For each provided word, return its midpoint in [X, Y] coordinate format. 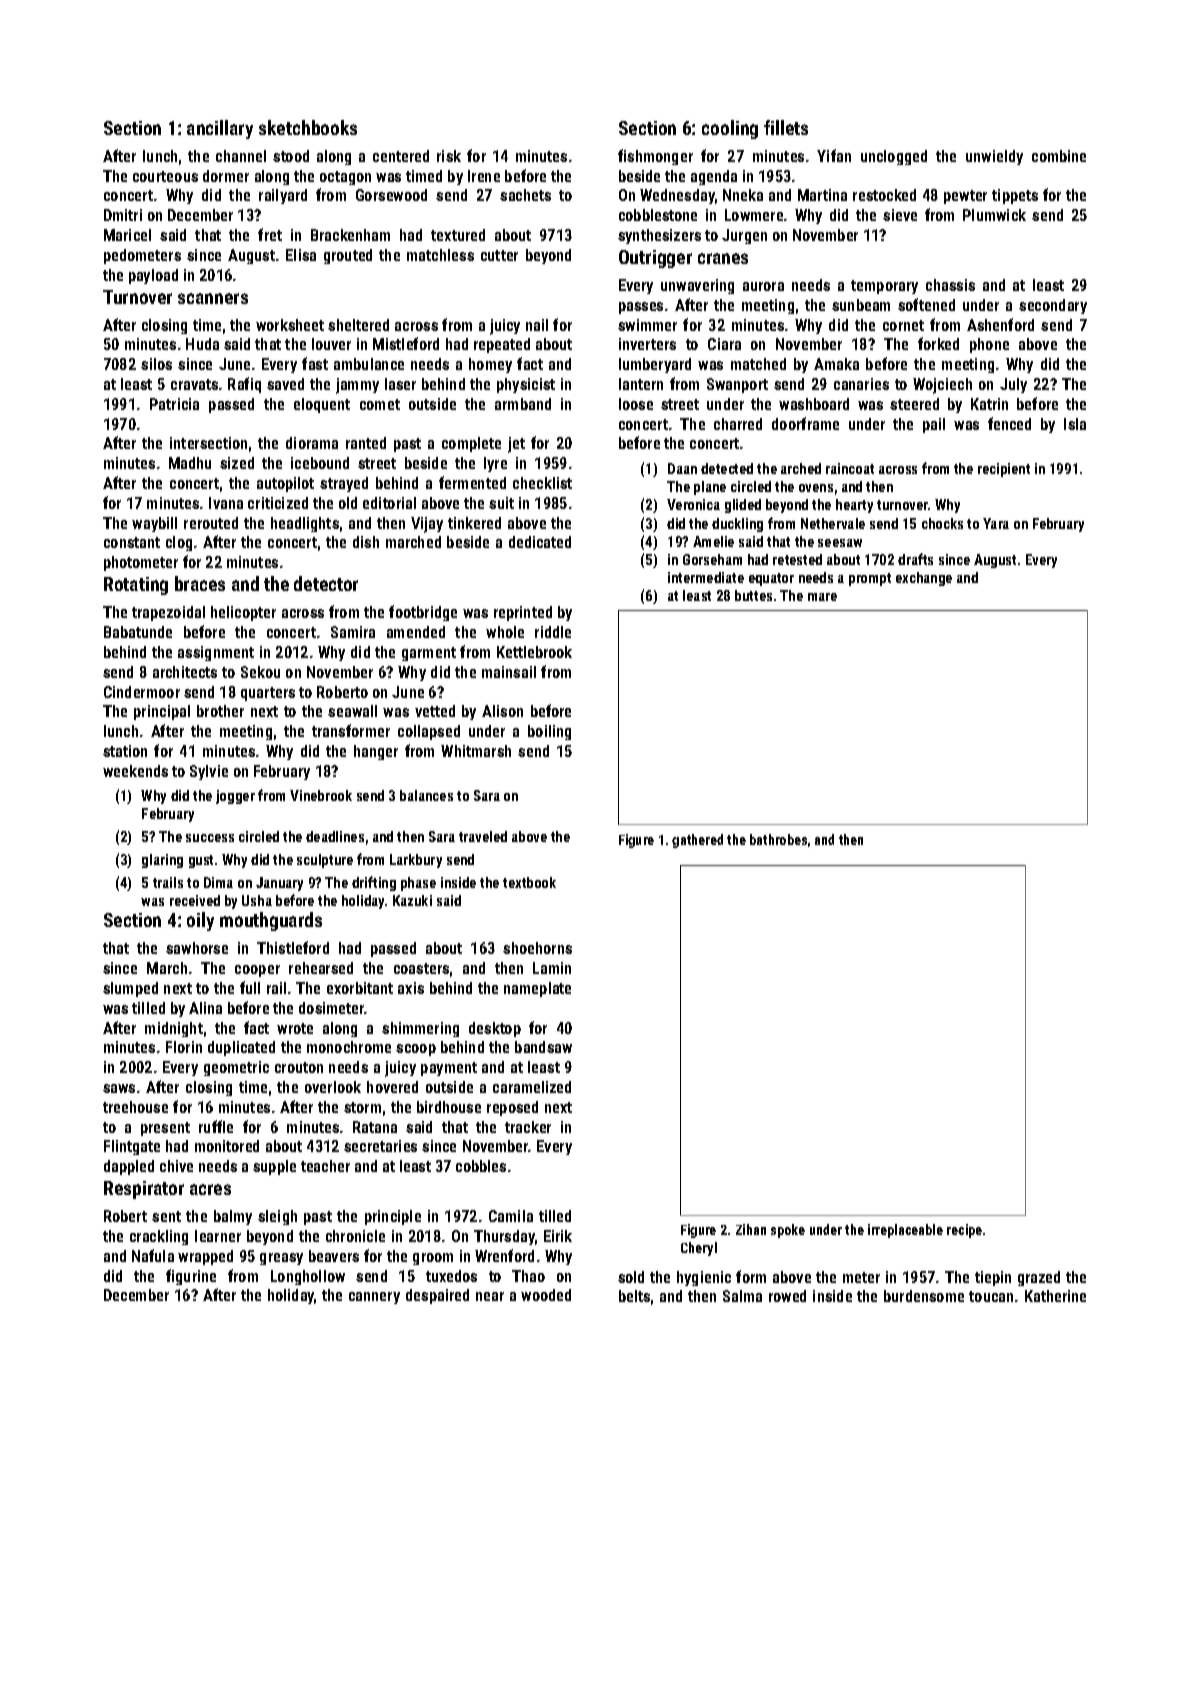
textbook [529, 882]
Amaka [836, 364]
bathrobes [778, 839]
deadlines [335, 836]
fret [270, 234]
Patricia [174, 404]
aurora [763, 286]
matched [758, 364]
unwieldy [994, 157]
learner [218, 1236]
